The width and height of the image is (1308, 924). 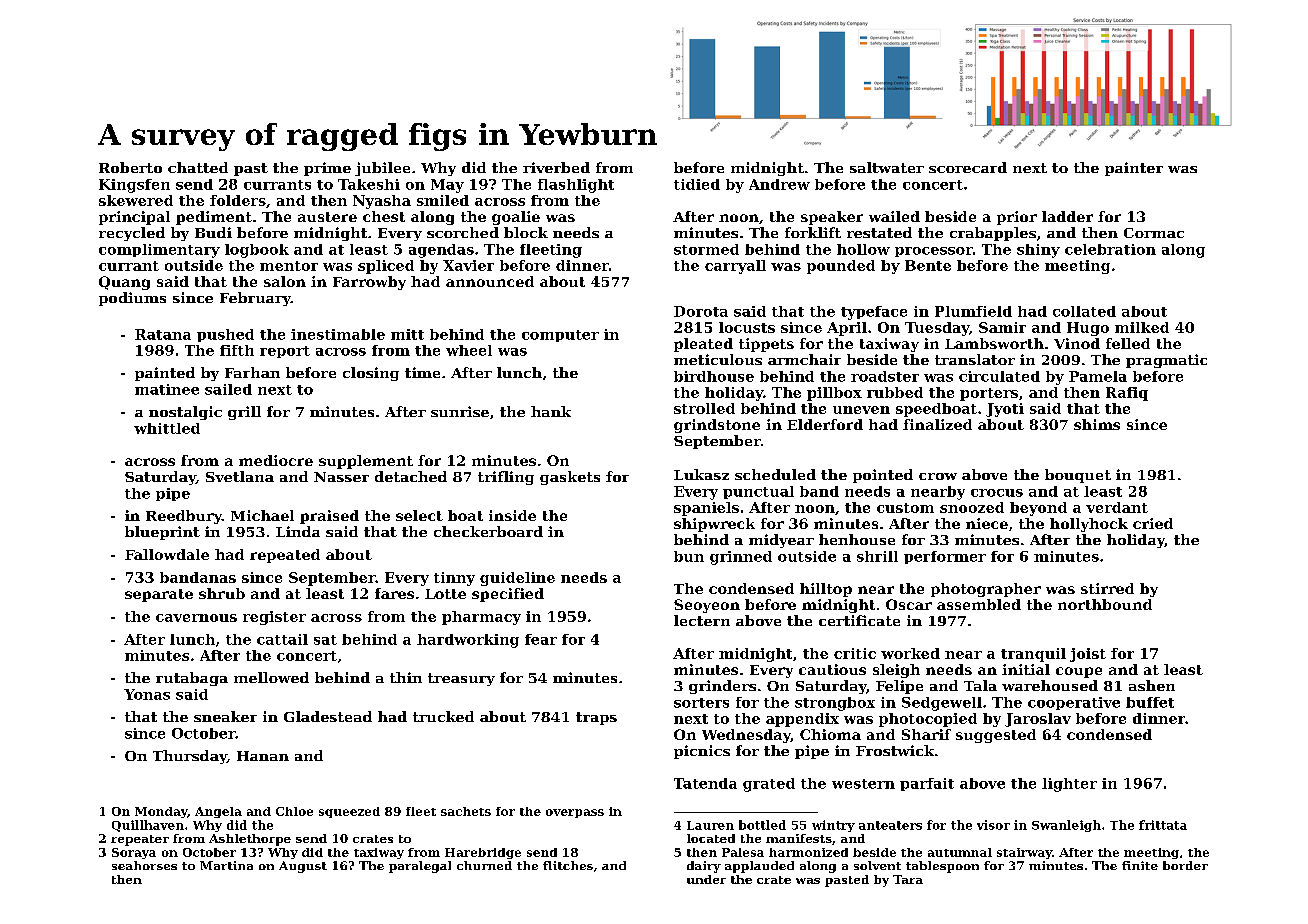 What do you see at coordinates (167, 428) in the image?
I see `whittled` at bounding box center [167, 428].
